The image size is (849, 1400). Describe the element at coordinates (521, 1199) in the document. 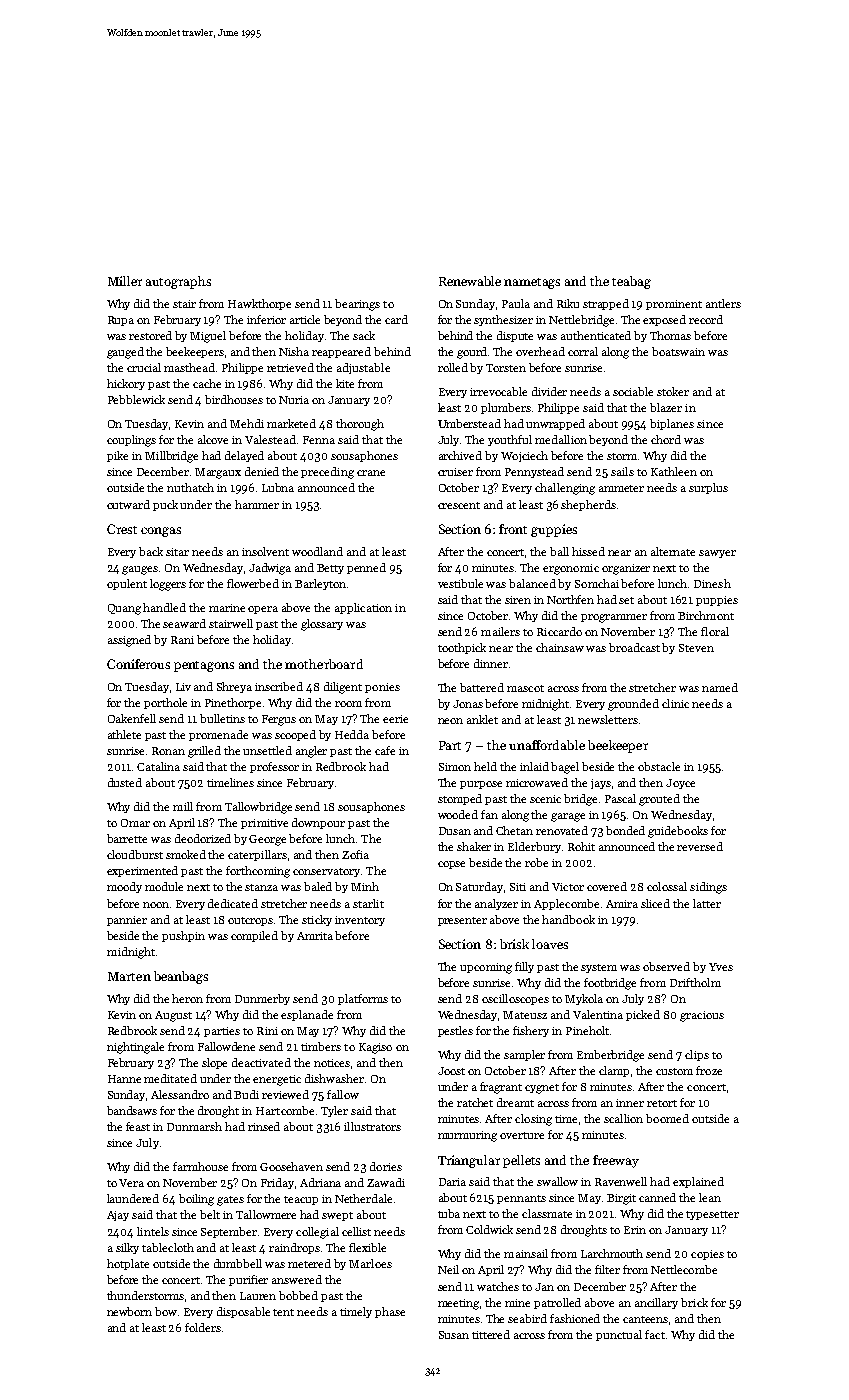

I see `pennants` at that location.
